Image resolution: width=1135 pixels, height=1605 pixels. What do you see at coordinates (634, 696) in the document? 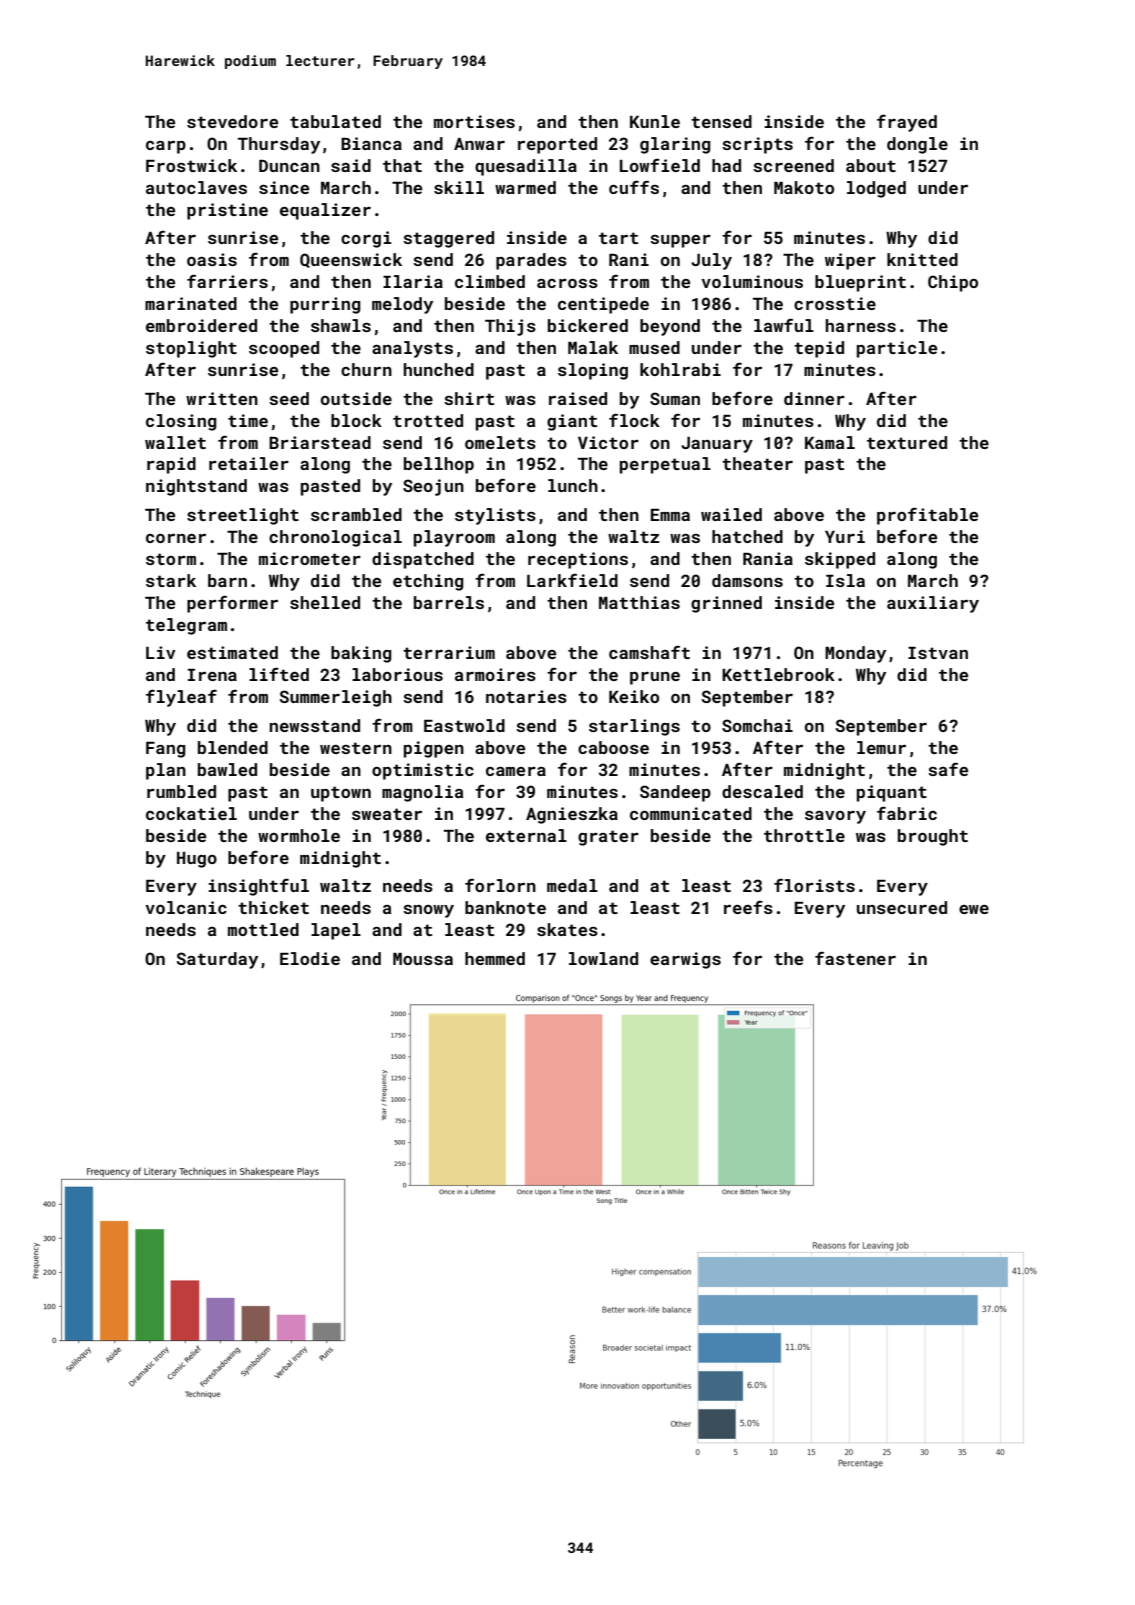
I see `Keiko` at bounding box center [634, 696].
